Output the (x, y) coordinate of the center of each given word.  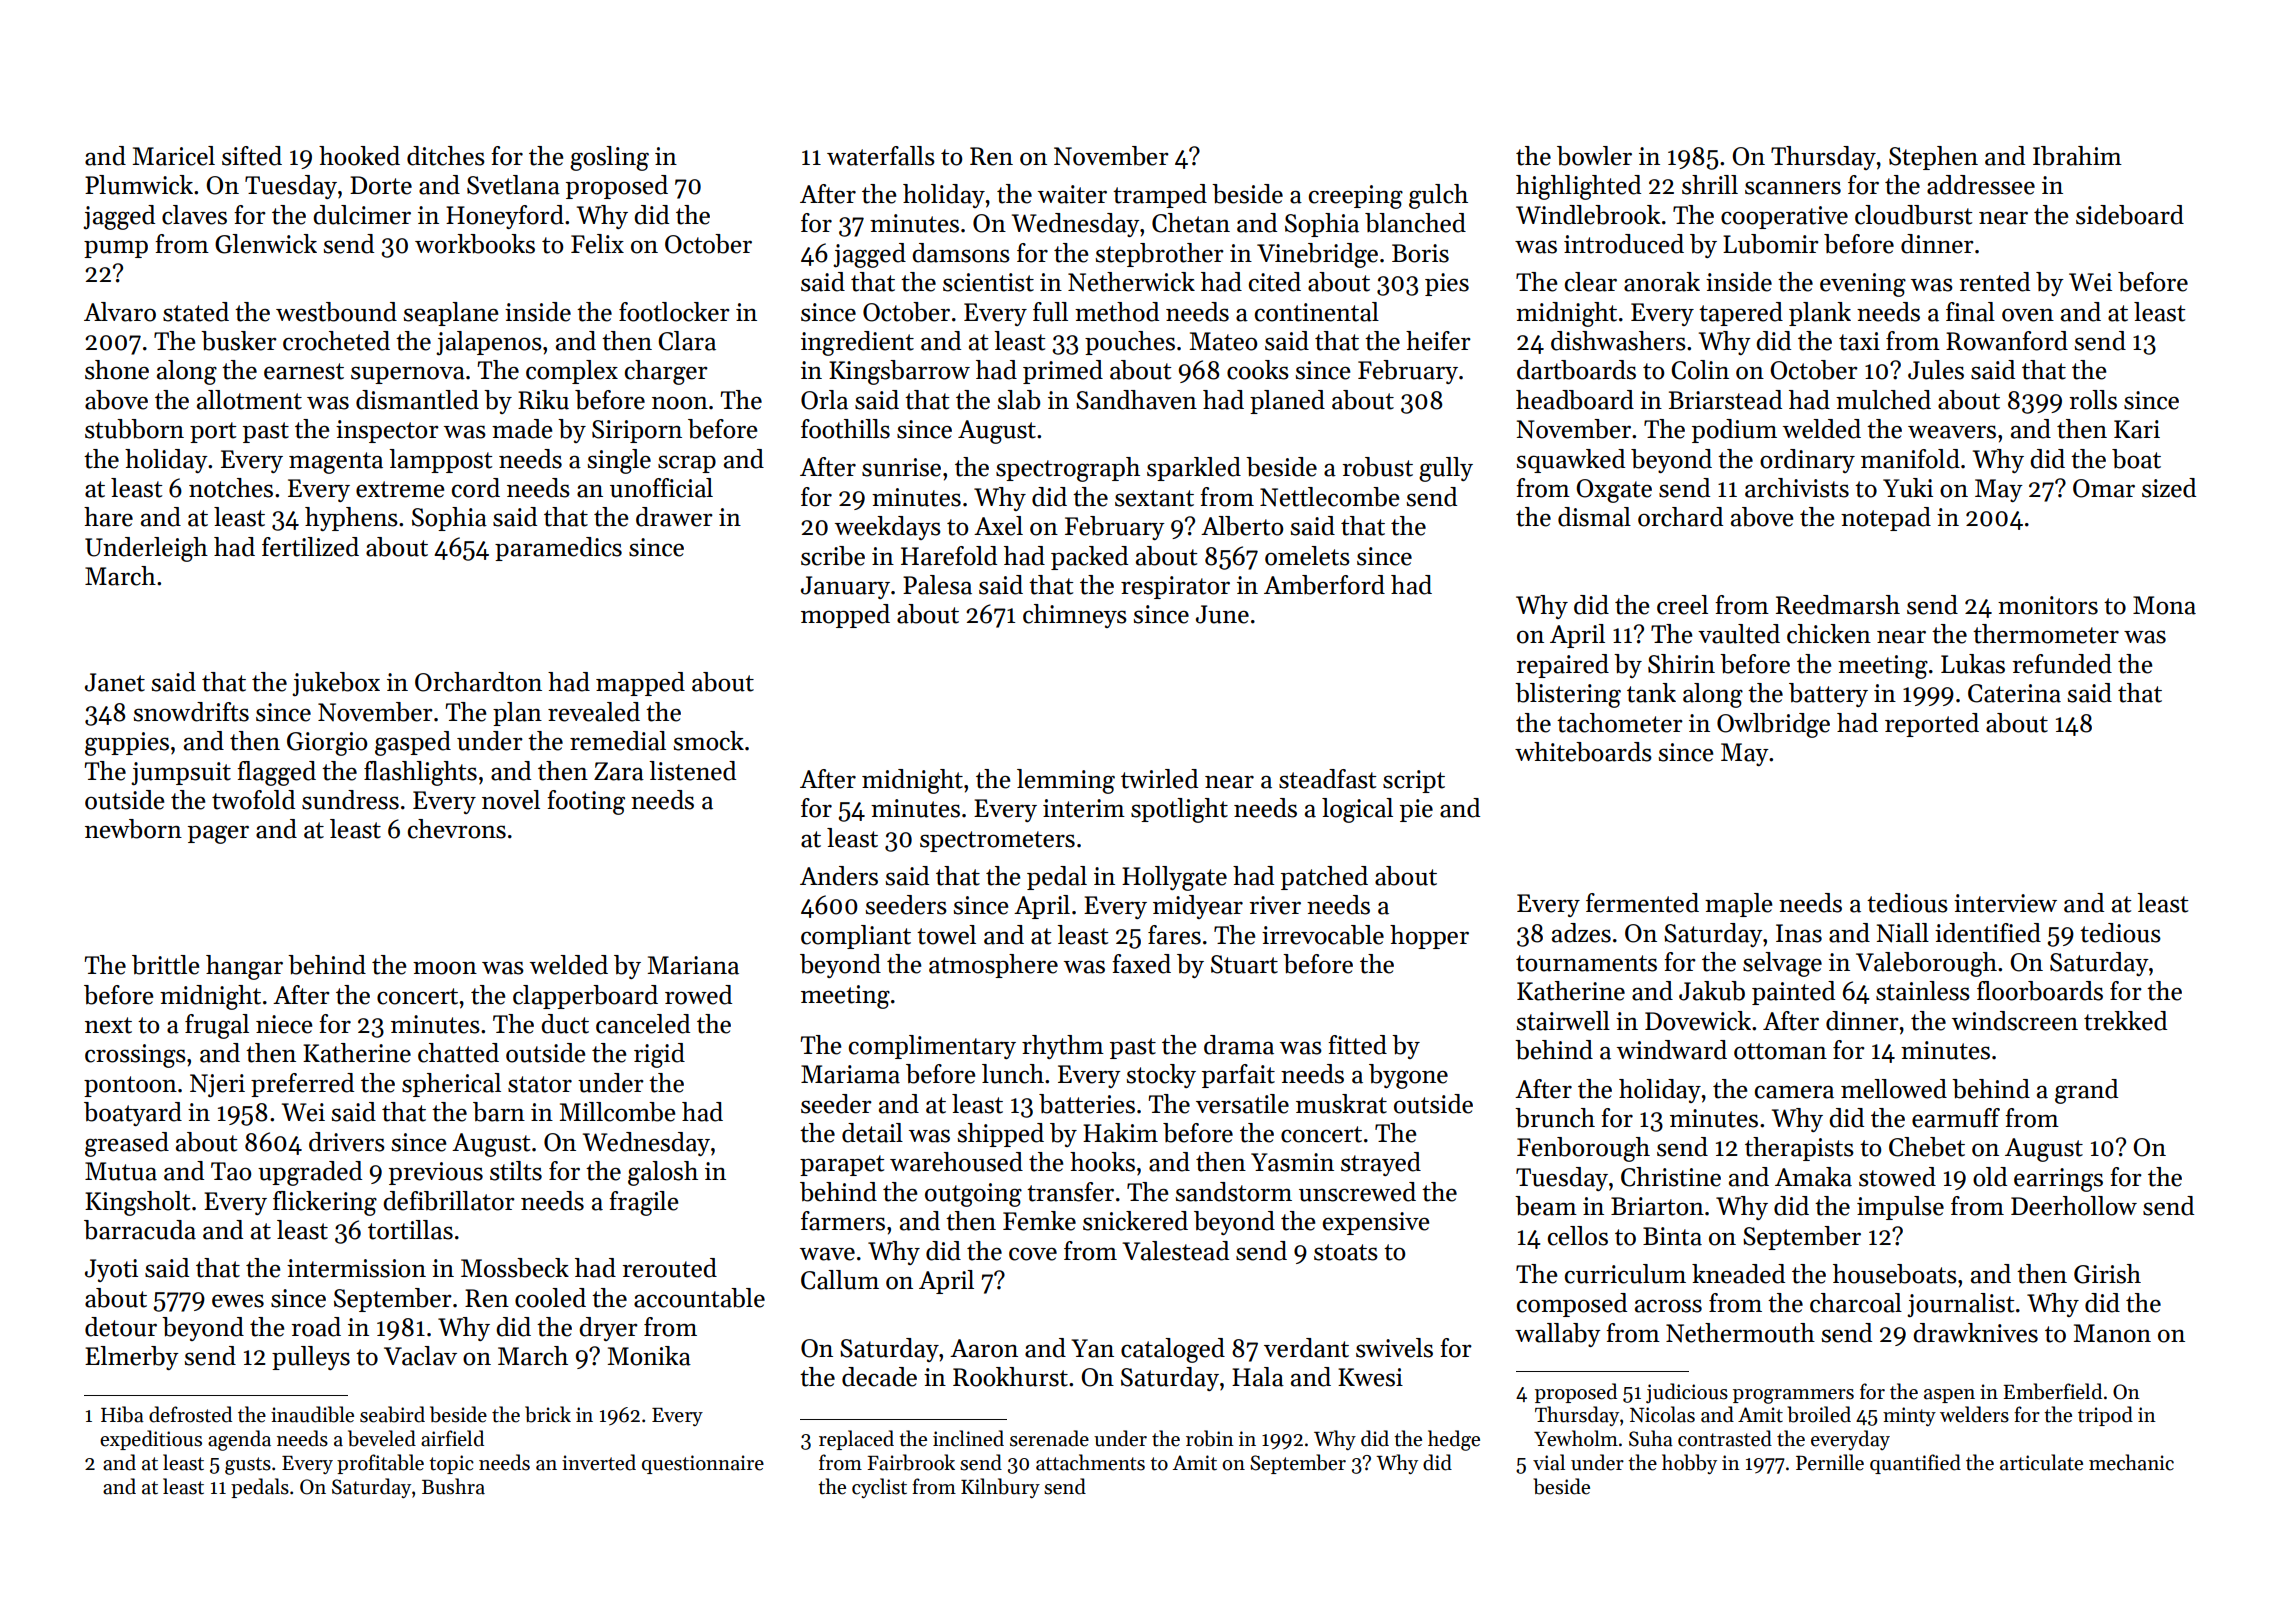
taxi (1859, 341)
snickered (1135, 1221)
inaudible (312, 1414)
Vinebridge (1317, 255)
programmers (1793, 1396)
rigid (659, 1055)
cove (1033, 1254)
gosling (609, 158)
